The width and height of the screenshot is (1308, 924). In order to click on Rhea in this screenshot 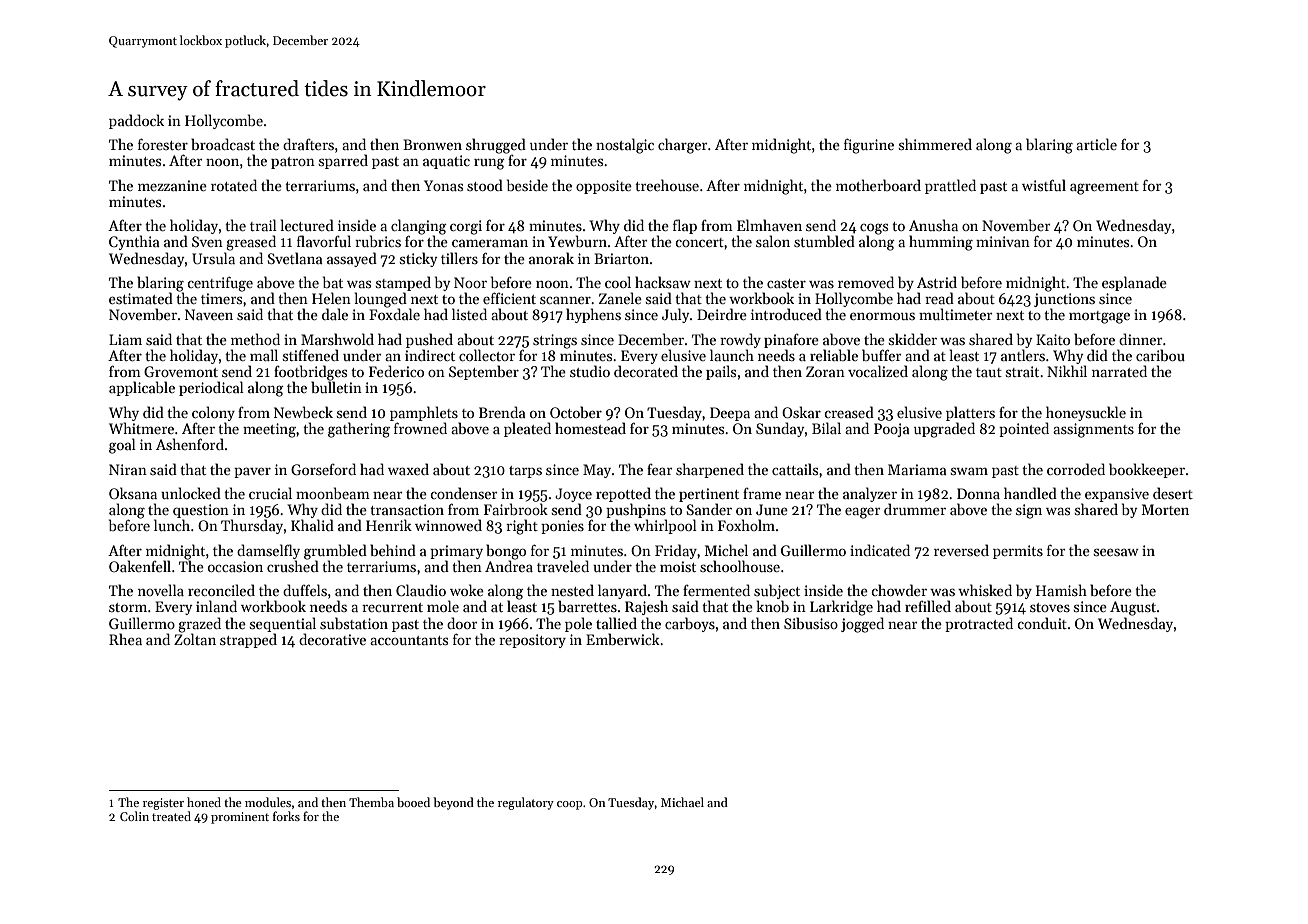, I will do `click(125, 639)`.
